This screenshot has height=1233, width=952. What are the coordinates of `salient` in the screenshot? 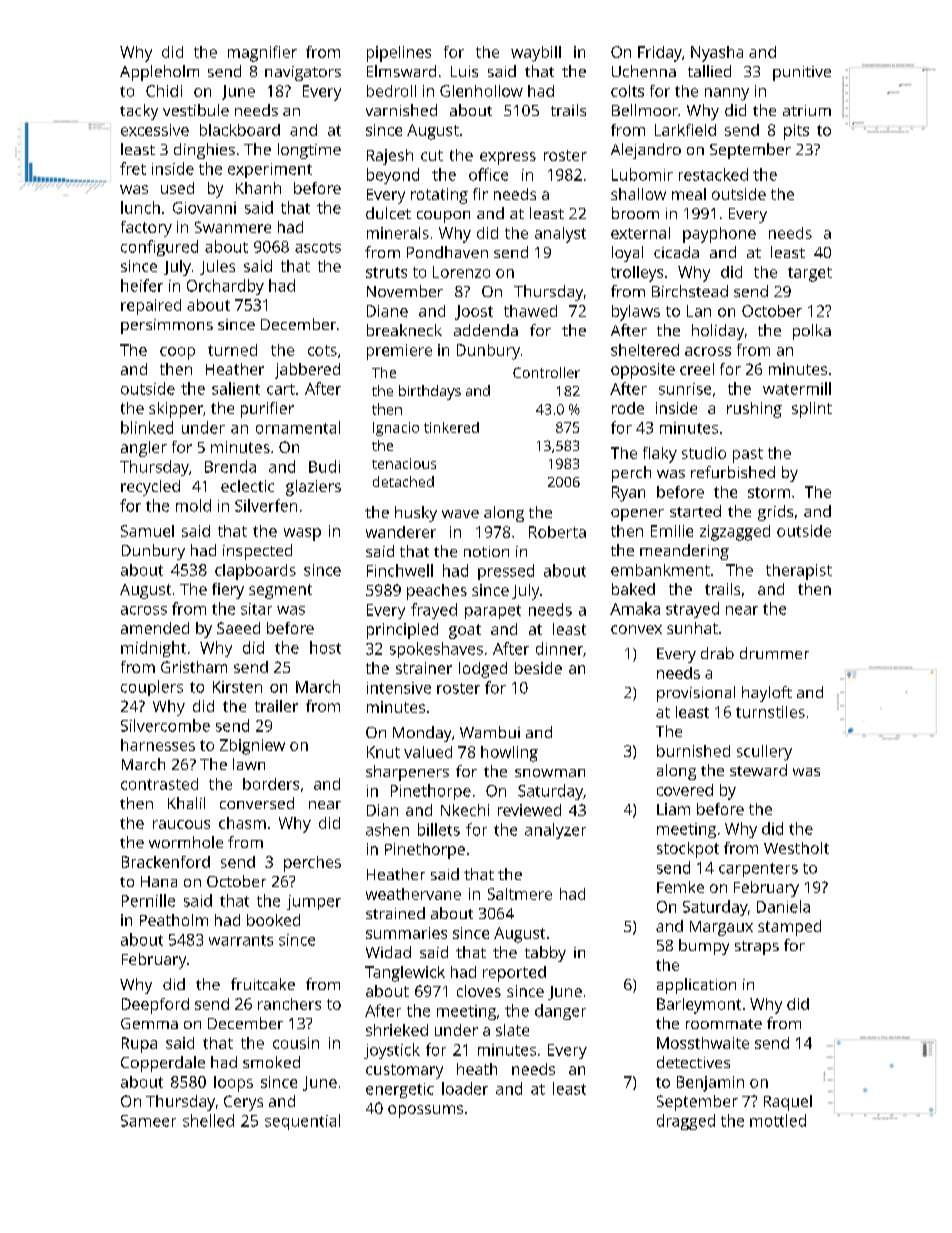 It's located at (236, 388).
